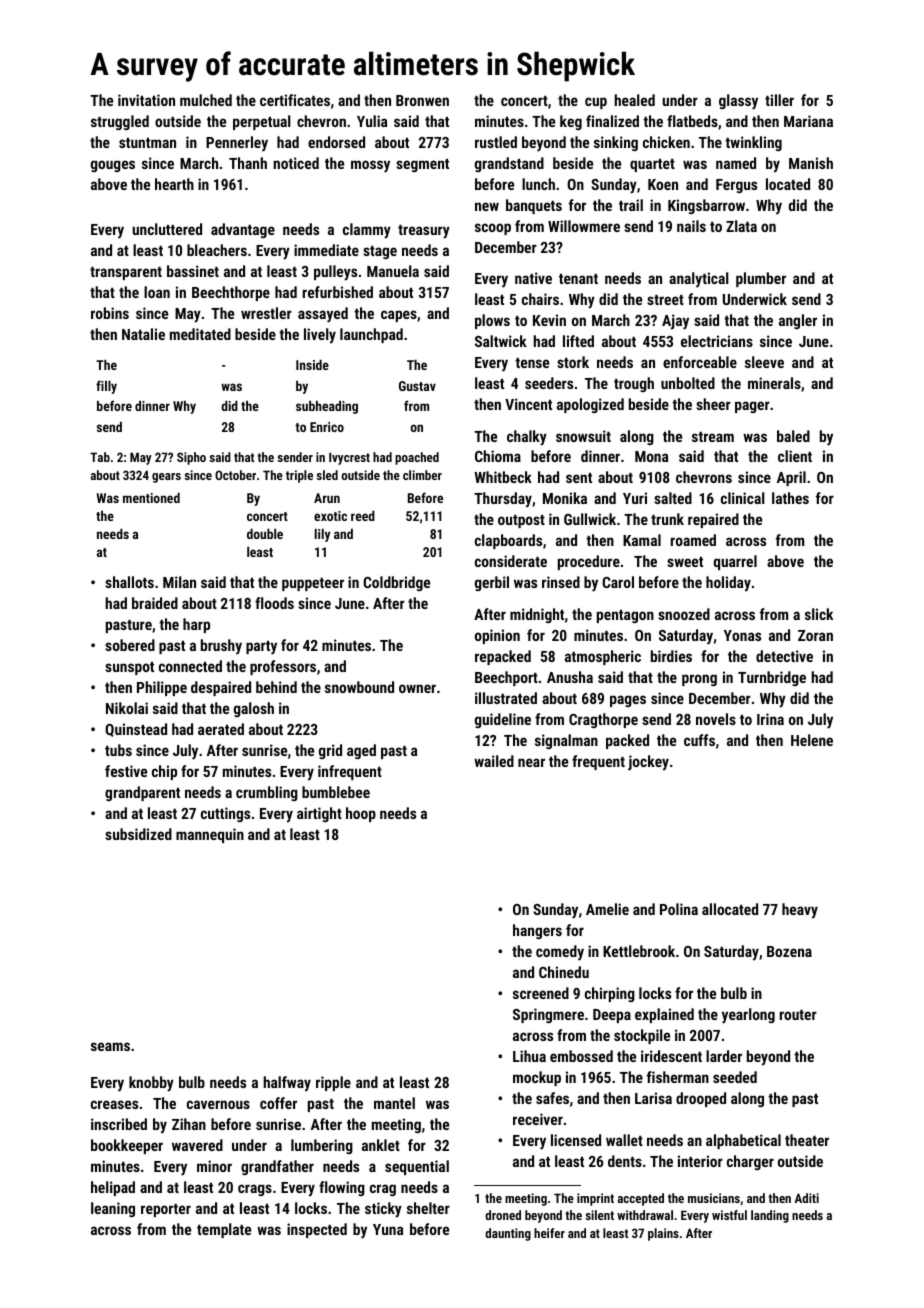 This screenshot has width=924, height=1308. What do you see at coordinates (428, 1208) in the screenshot?
I see `shelter` at bounding box center [428, 1208].
